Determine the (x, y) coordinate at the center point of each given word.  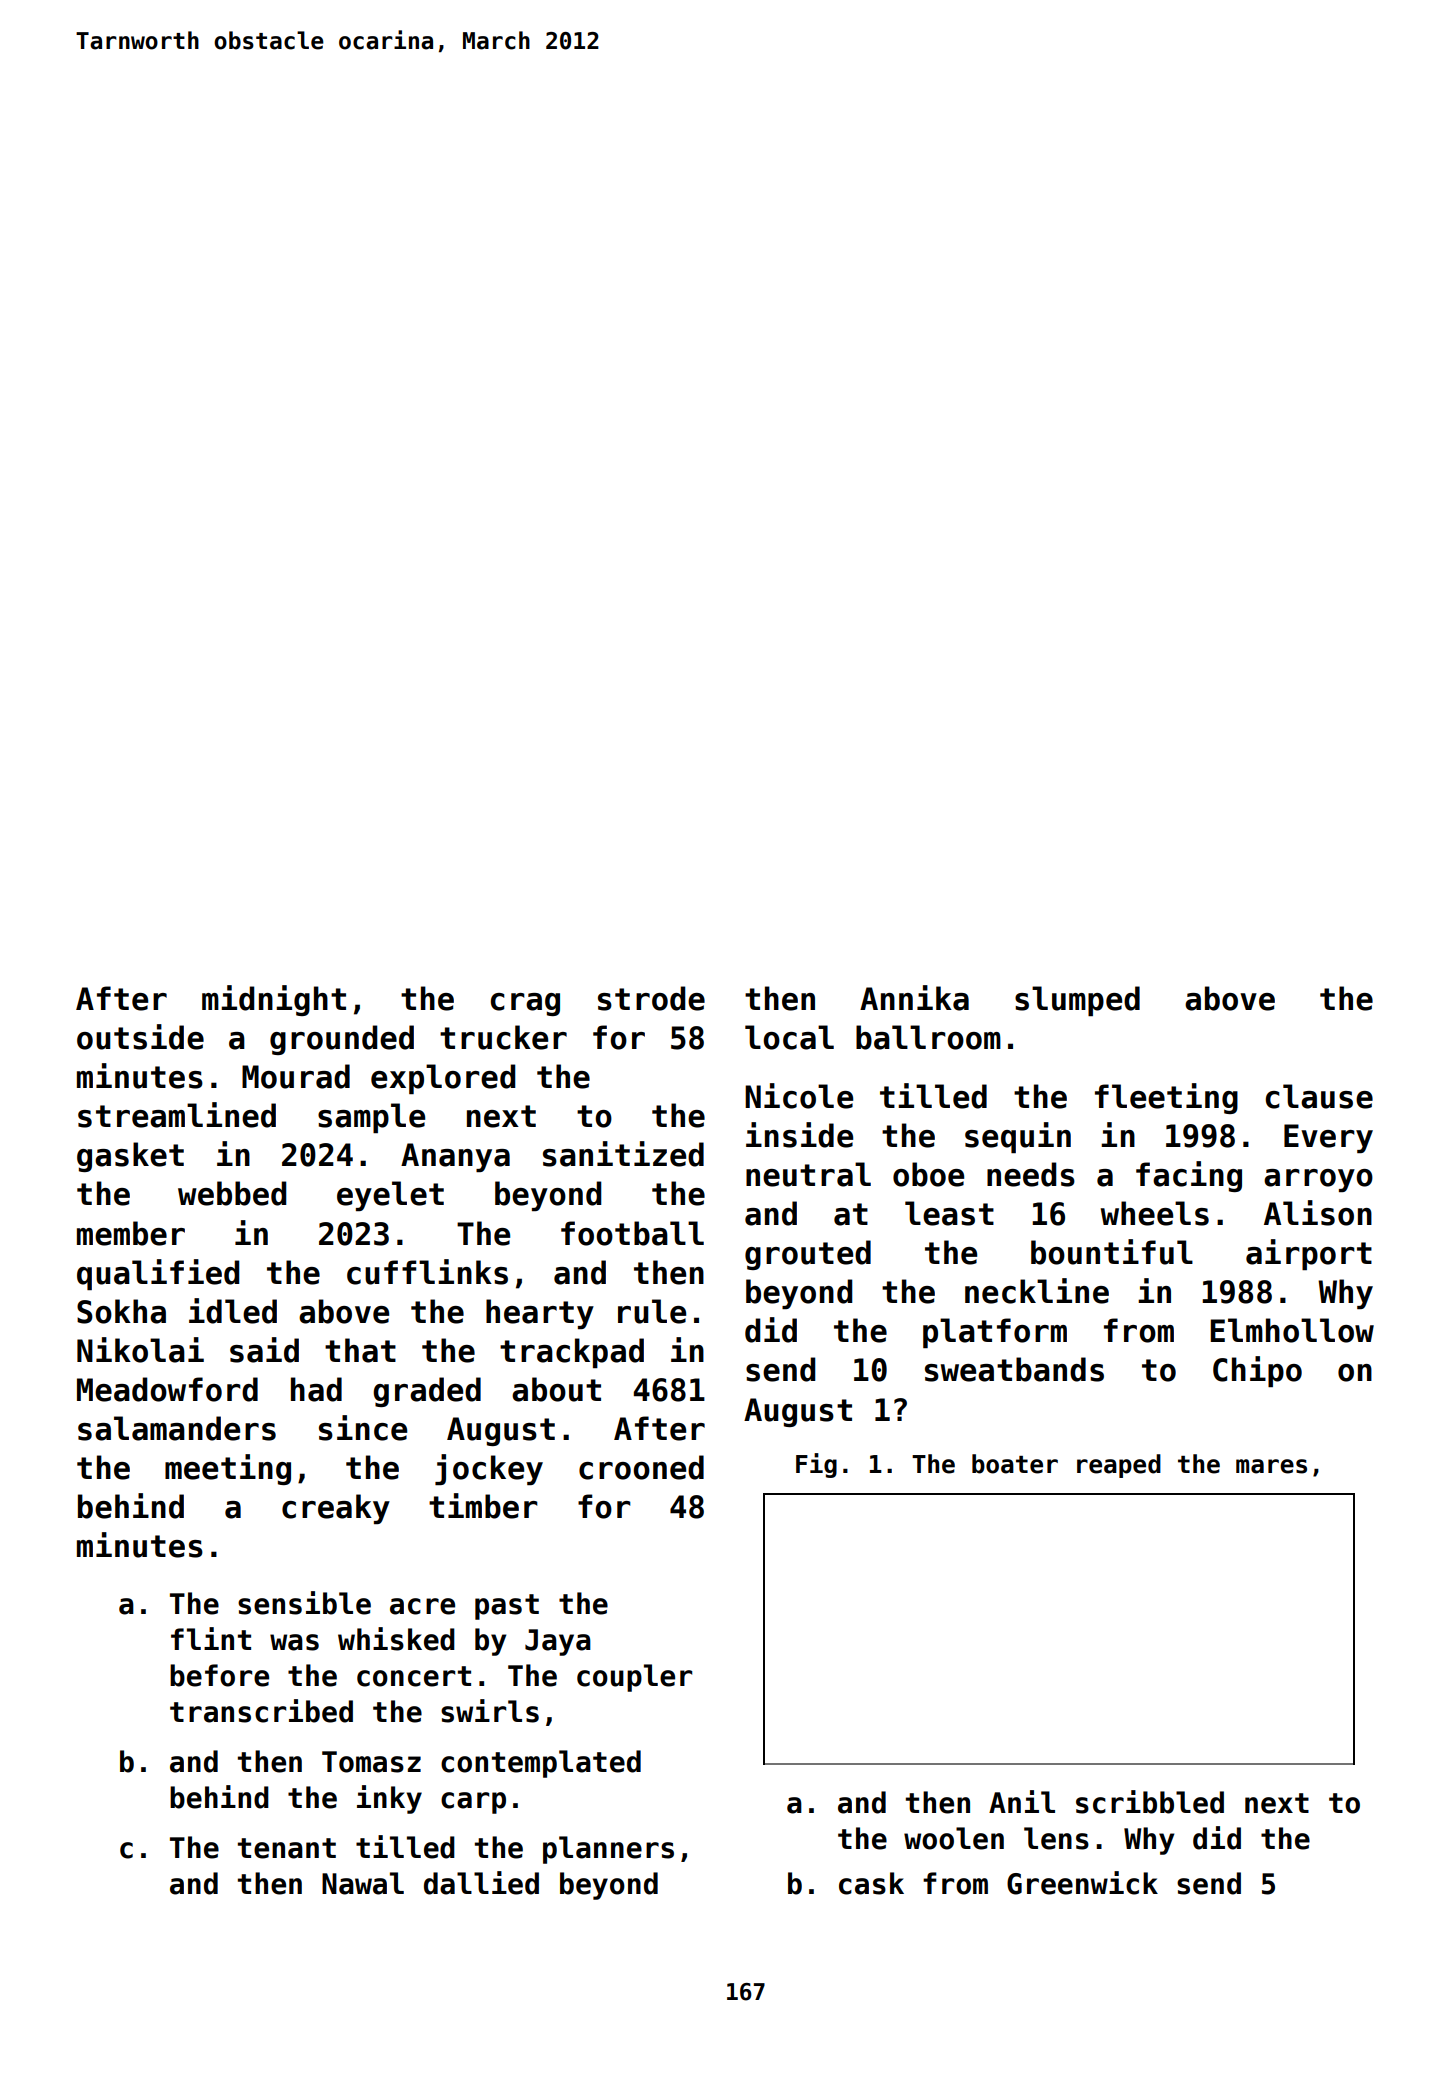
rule (652, 1311)
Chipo (1257, 1371)
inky (389, 1799)
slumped (1077, 1001)
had (316, 1389)
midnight (274, 1000)
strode (651, 998)
